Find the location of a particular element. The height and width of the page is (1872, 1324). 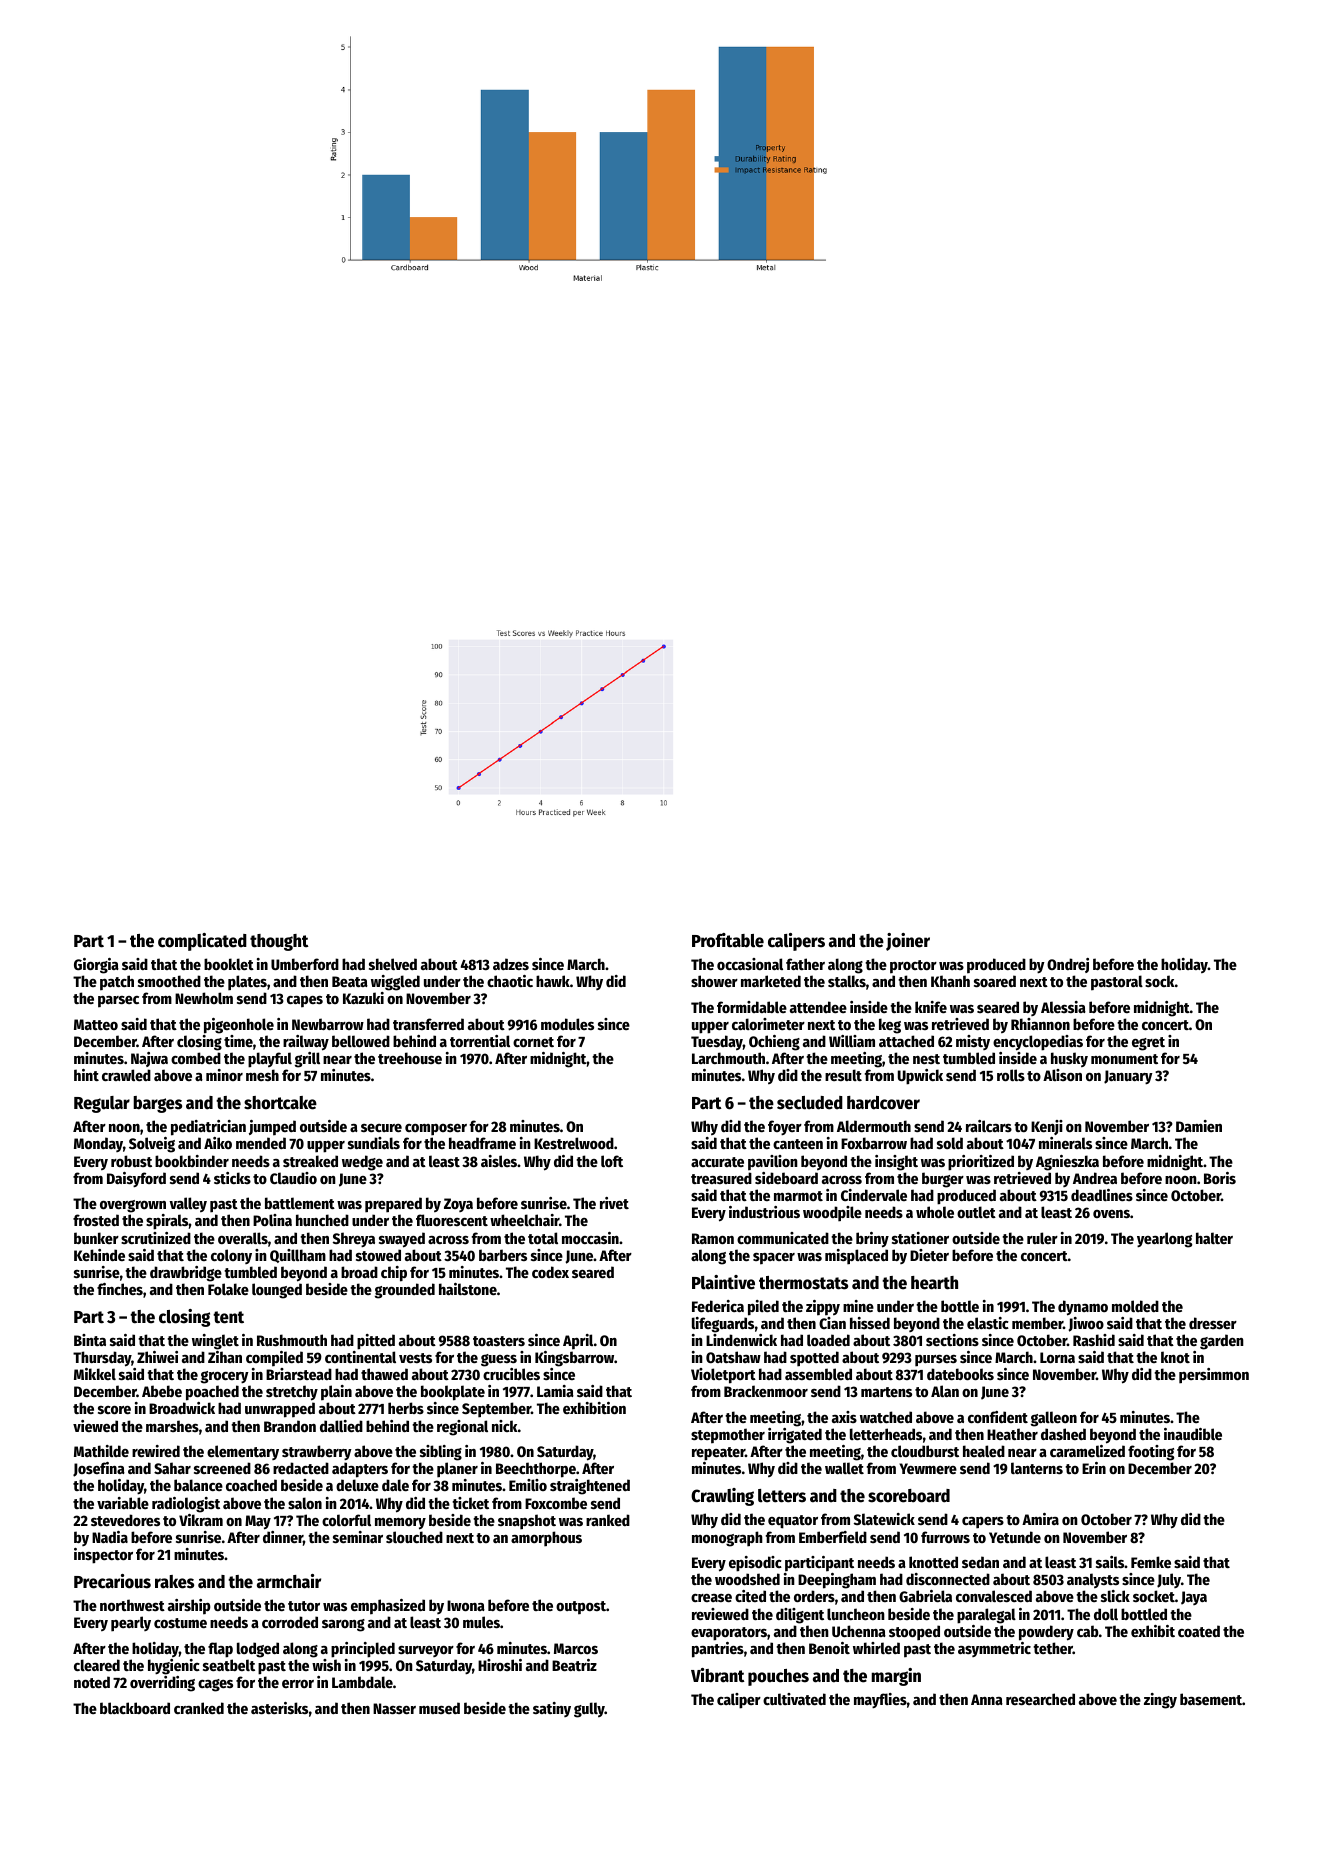

surveyor is located at coordinates (426, 1651).
